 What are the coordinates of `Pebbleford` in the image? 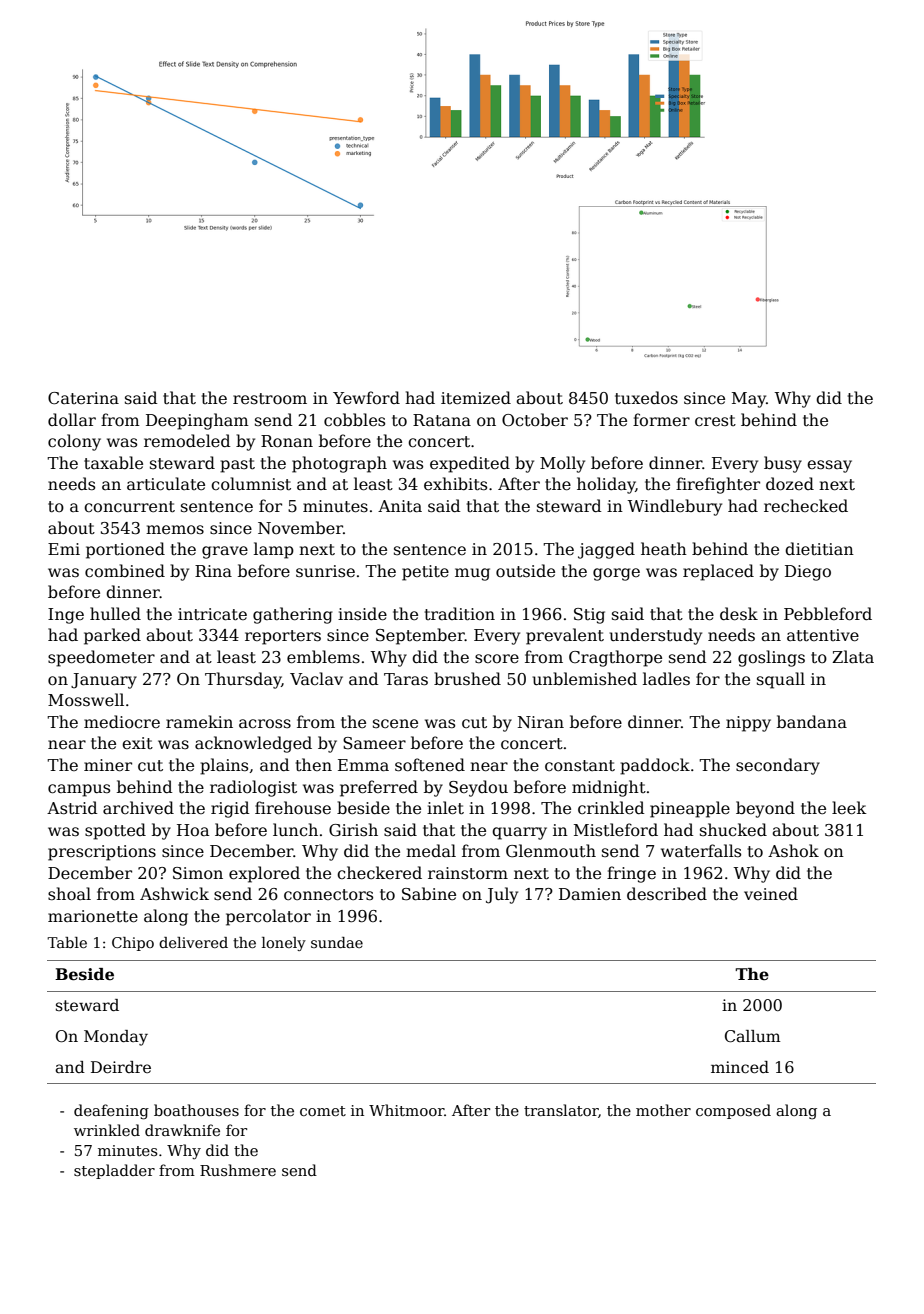 It's located at (828, 614).
